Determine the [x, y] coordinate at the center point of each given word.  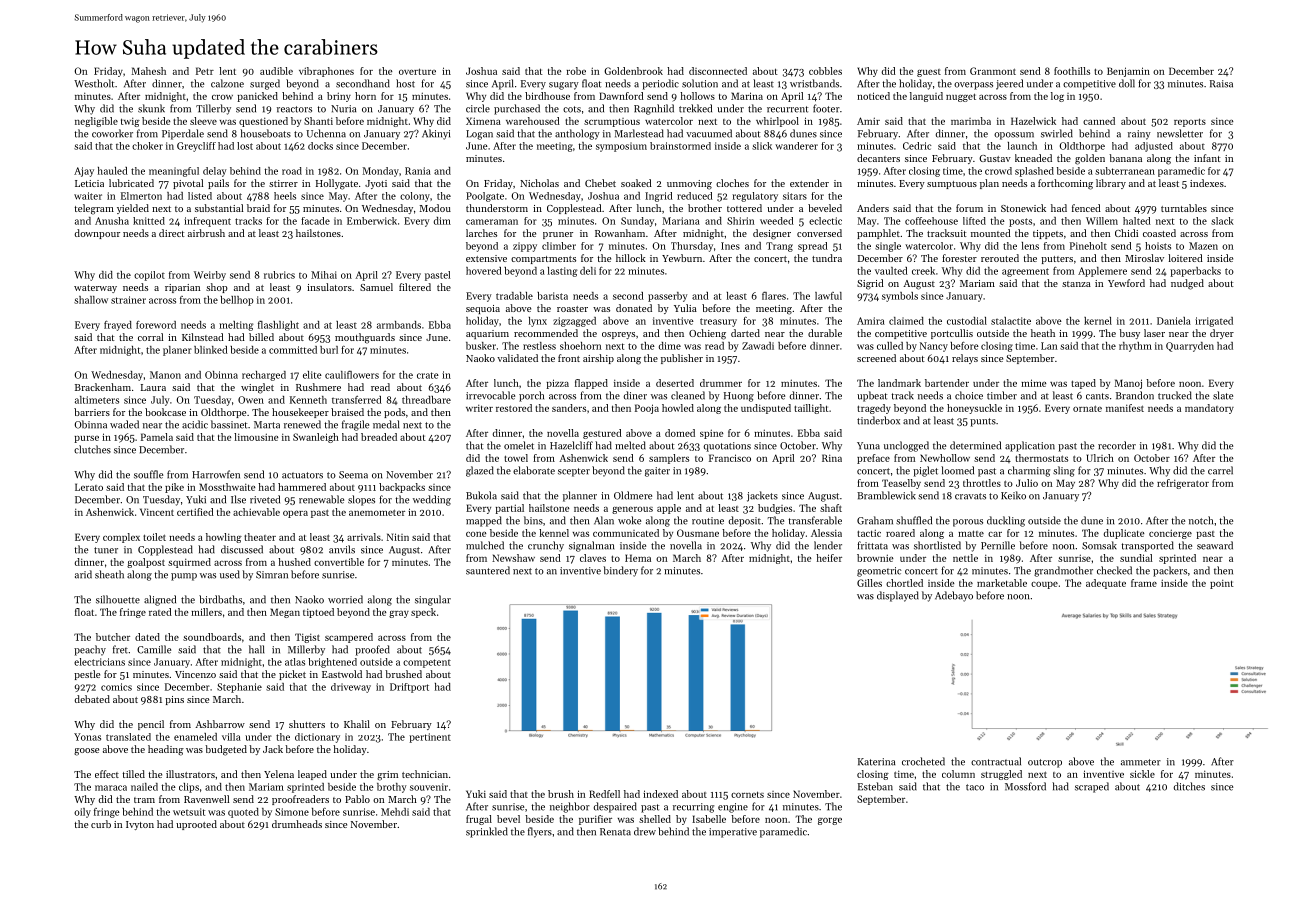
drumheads [297, 824]
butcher [113, 637]
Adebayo [954, 596]
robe [576, 71]
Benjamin [1128, 72]
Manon [165, 375]
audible [276, 71]
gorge [830, 821]
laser [1154, 333]
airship [598, 359]
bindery [620, 571]
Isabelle [709, 819]
